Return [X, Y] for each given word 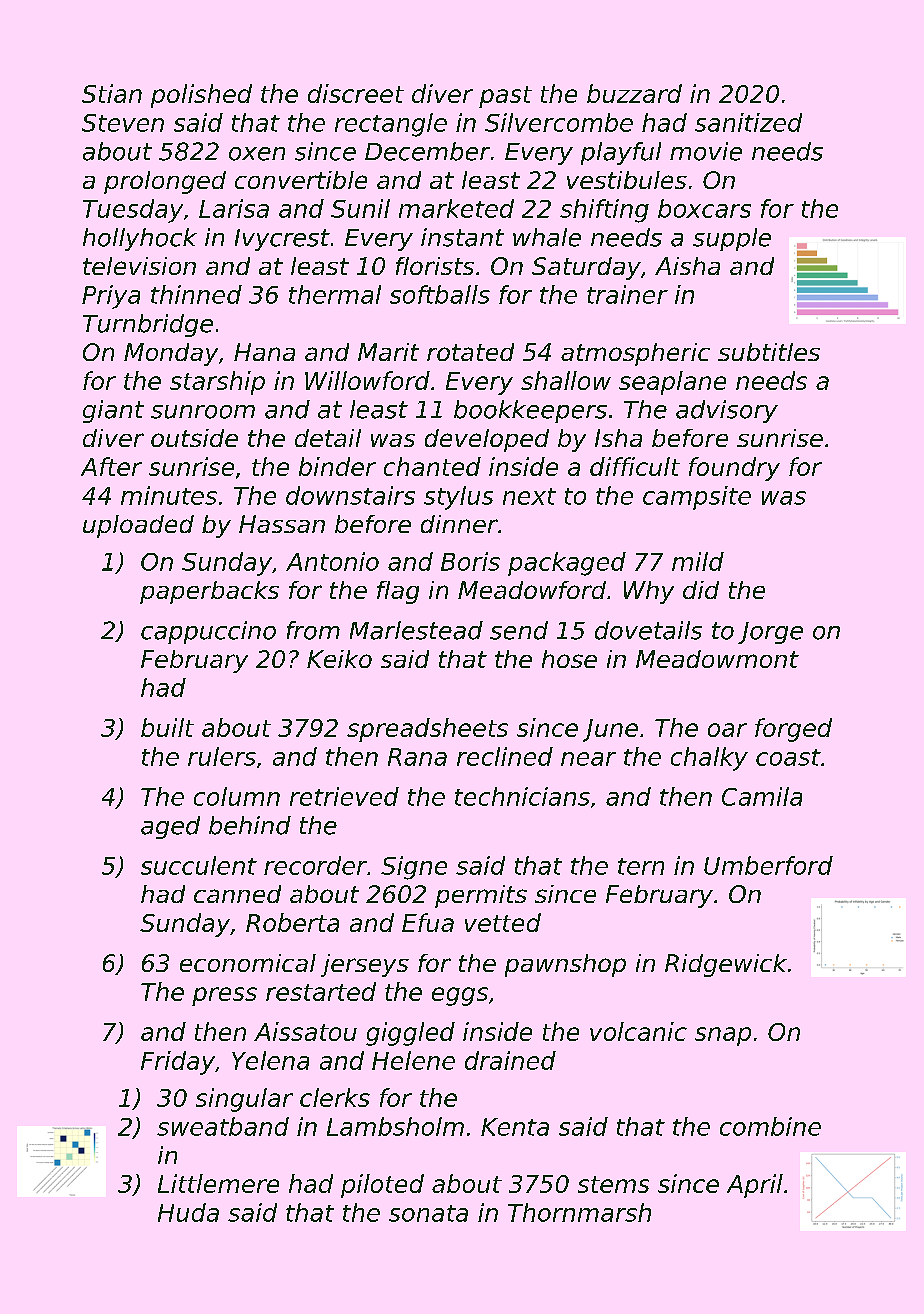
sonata [428, 1213]
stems [613, 1184]
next [529, 496]
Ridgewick [726, 965]
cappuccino [208, 632]
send [519, 630]
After [111, 466]
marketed [456, 208]
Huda [188, 1212]
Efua [428, 922]
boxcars [704, 208]
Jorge [770, 633]
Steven [123, 123]
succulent [199, 865]
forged [793, 730]
